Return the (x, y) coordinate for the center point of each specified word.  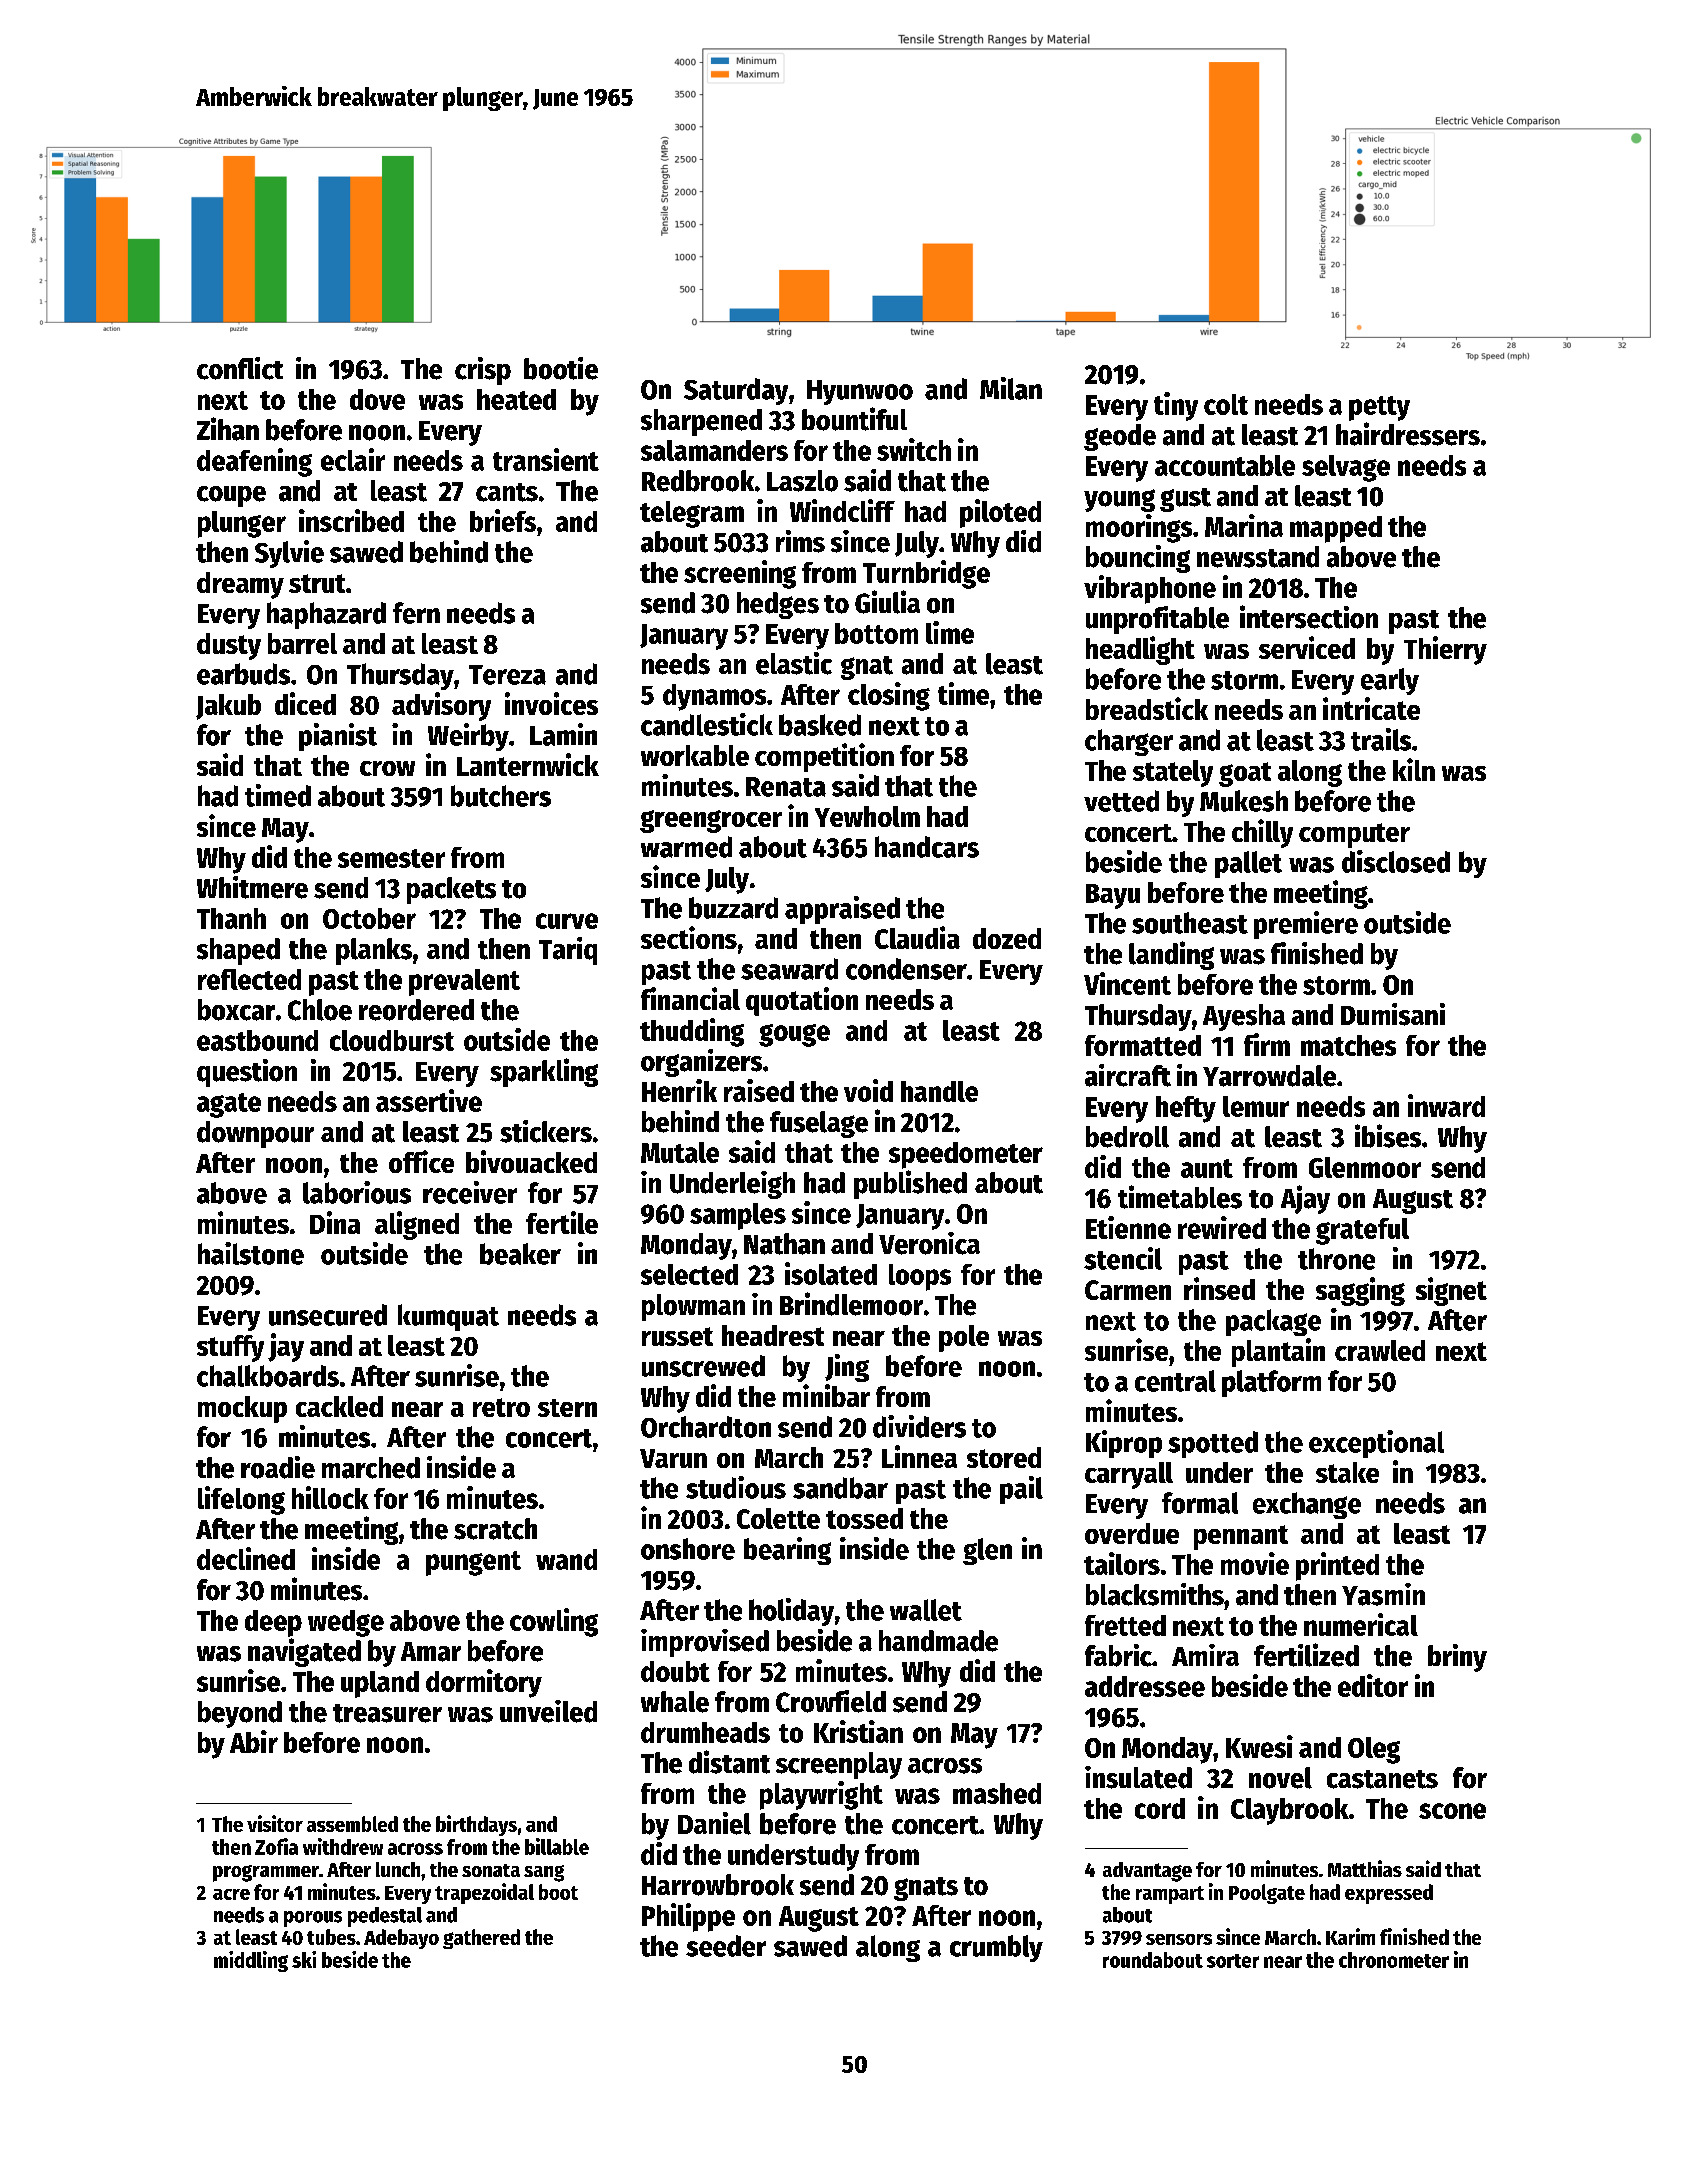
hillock (330, 1497)
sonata (491, 1870)
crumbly (996, 1948)
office (421, 1161)
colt (1226, 404)
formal (1200, 1503)
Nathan (784, 1244)
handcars (927, 847)
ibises (1388, 1136)
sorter (1233, 1961)
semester (391, 858)
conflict (240, 368)
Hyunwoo (860, 392)
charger (1129, 742)
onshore (688, 1549)
